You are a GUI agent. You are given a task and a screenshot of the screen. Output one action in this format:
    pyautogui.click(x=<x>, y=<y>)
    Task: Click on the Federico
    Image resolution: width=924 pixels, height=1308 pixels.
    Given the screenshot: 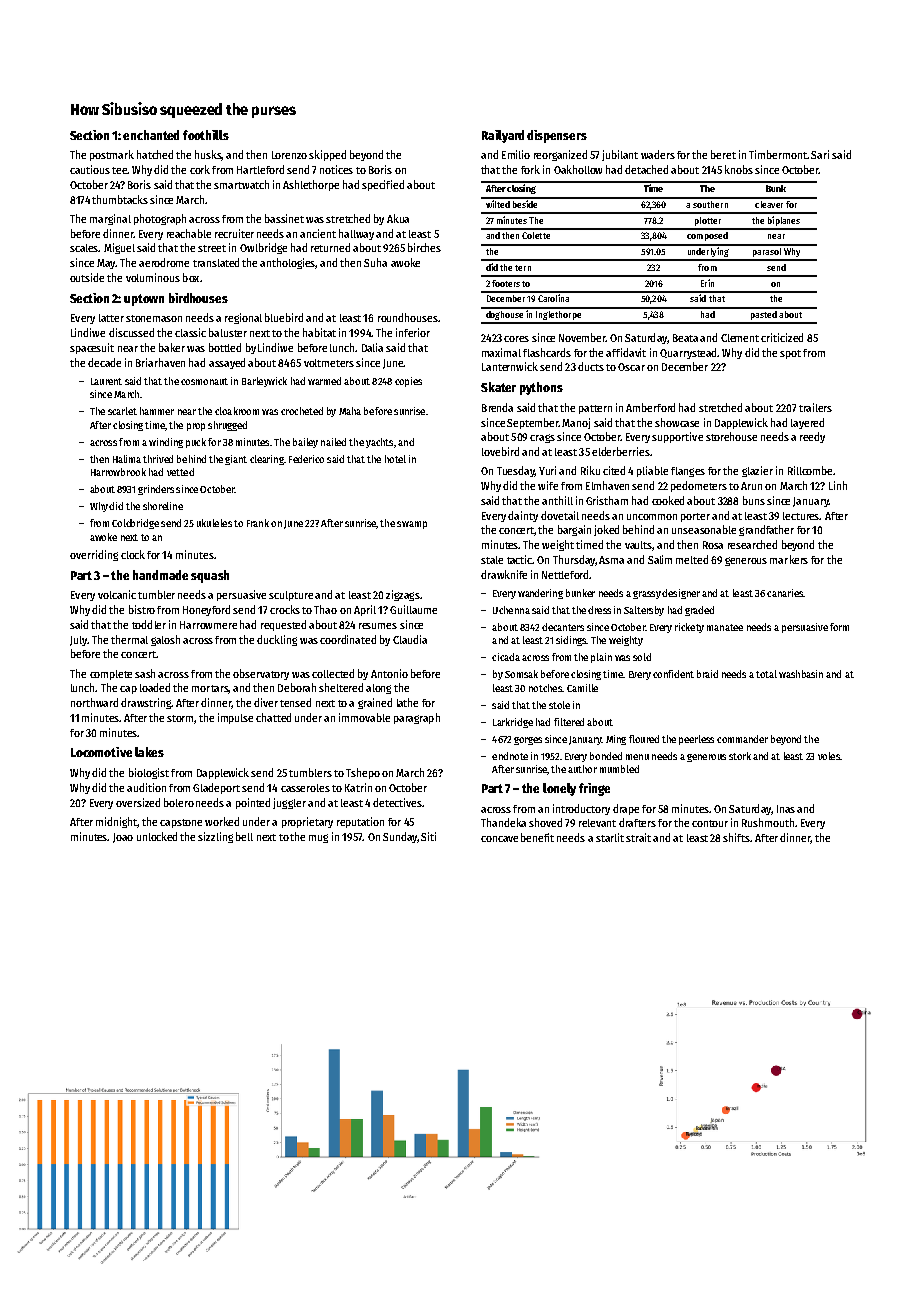 What is the action you would take?
    pyautogui.click(x=306, y=459)
